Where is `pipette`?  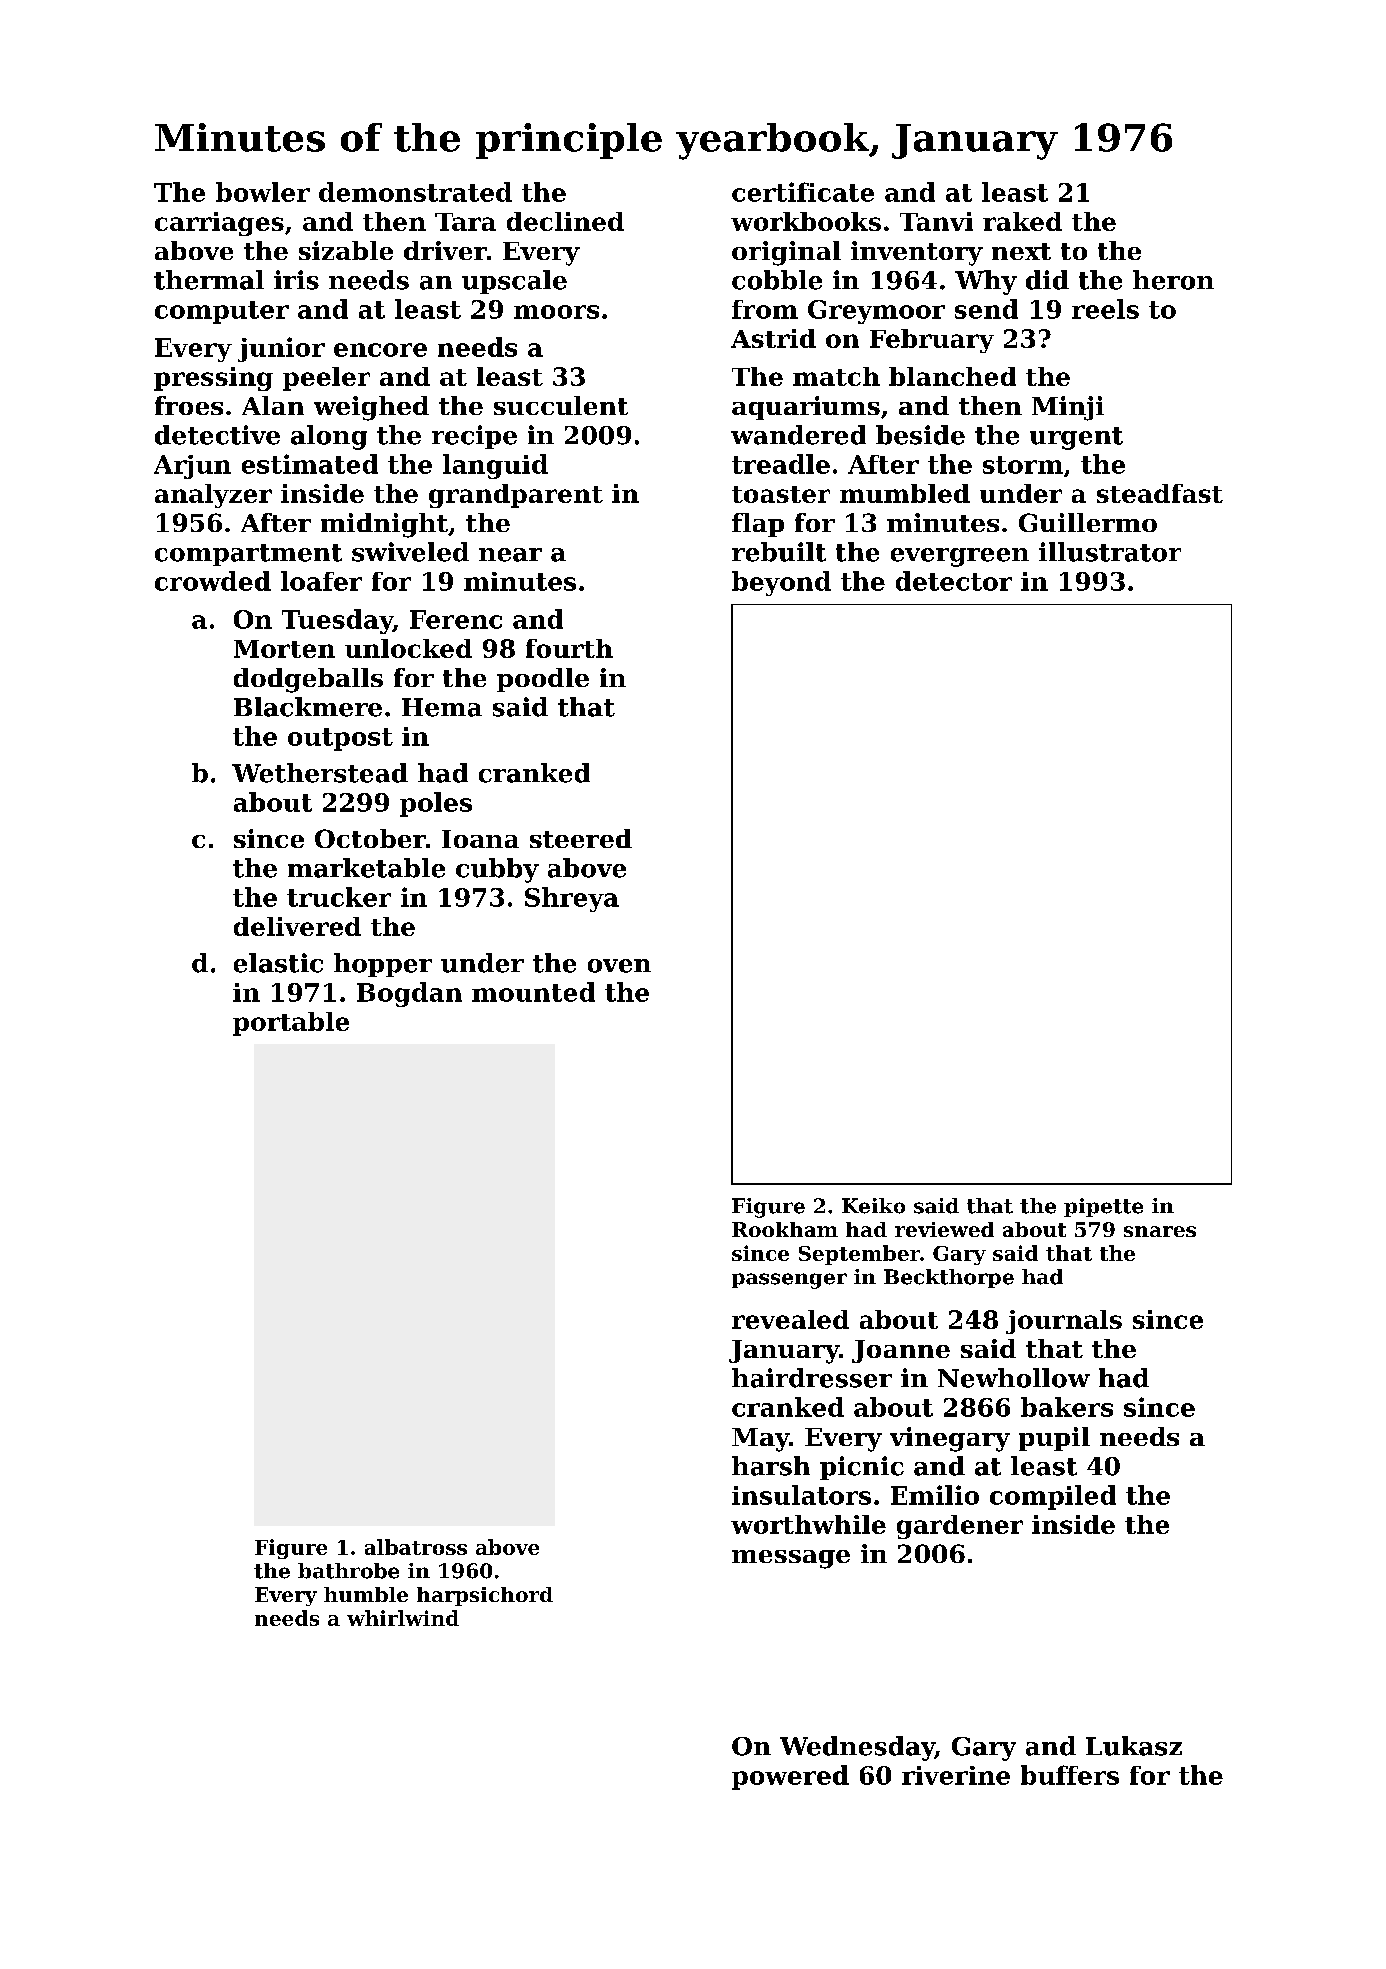 pipette is located at coordinates (1103, 1207).
